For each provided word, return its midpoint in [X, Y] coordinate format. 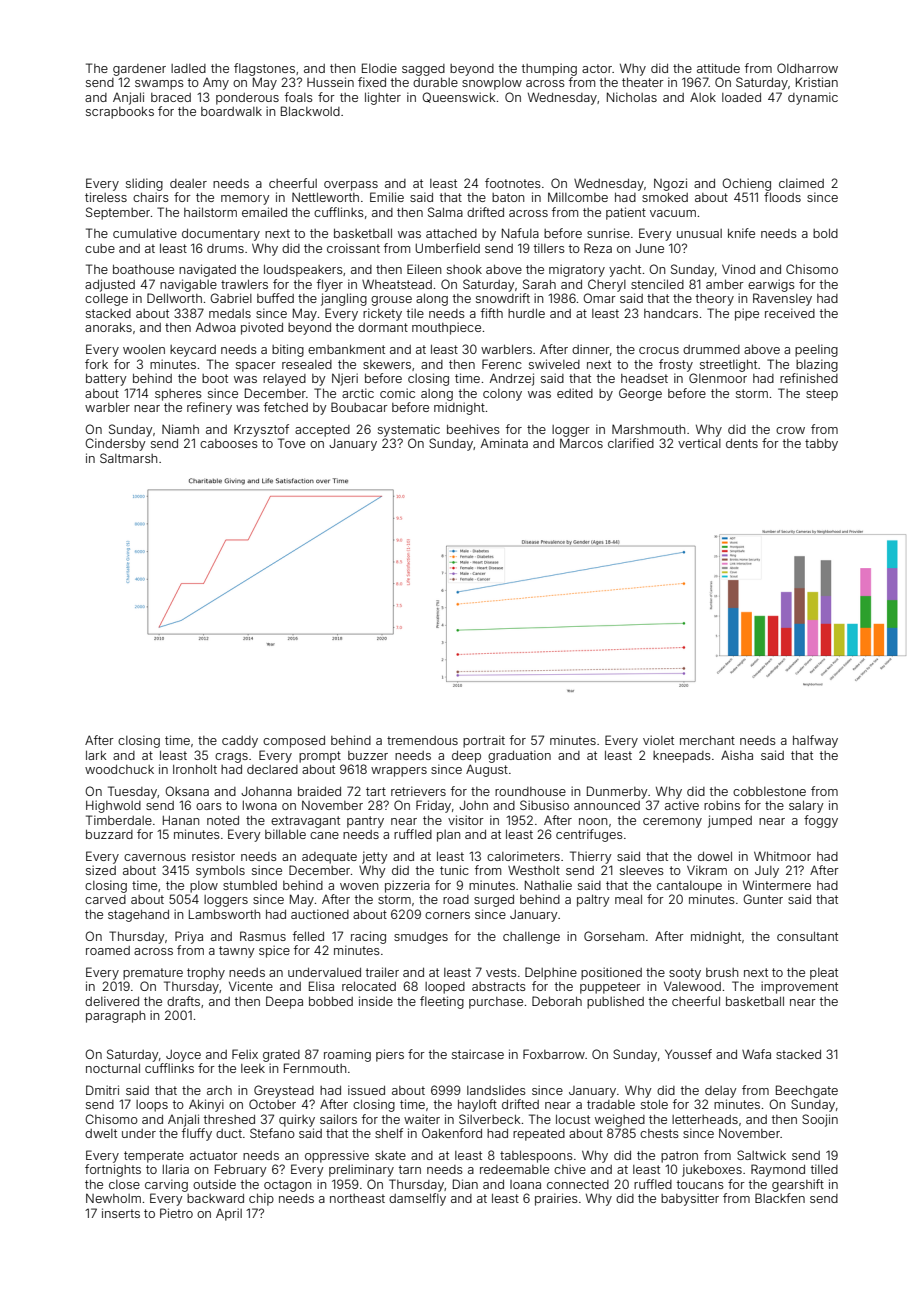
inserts [121, 1213]
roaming [347, 1055]
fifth [492, 313]
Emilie [387, 197]
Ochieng [746, 184]
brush [722, 972]
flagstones [264, 69]
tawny [237, 952]
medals [230, 313]
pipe [747, 314]
